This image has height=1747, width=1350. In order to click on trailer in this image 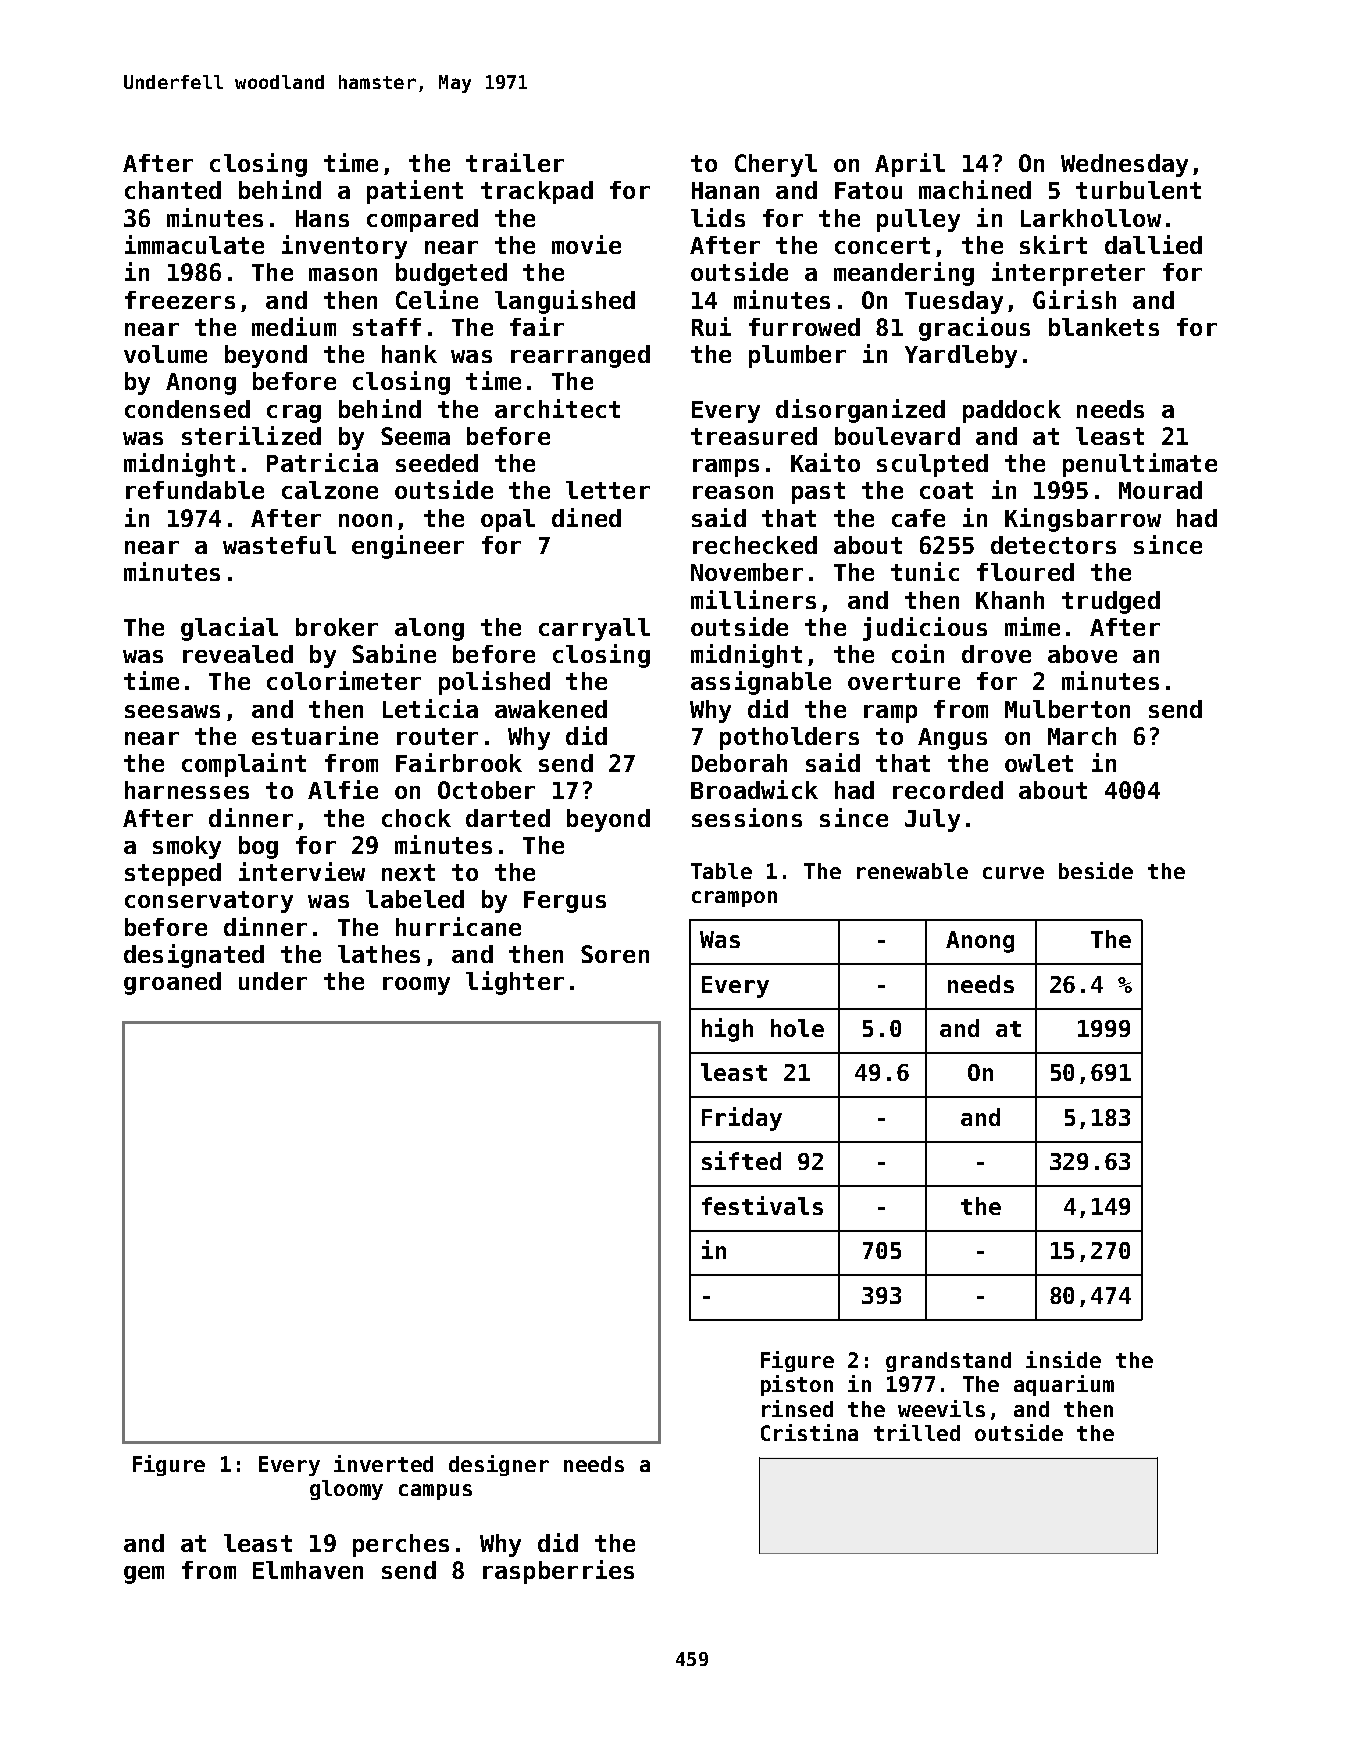, I will do `click(515, 162)`.
